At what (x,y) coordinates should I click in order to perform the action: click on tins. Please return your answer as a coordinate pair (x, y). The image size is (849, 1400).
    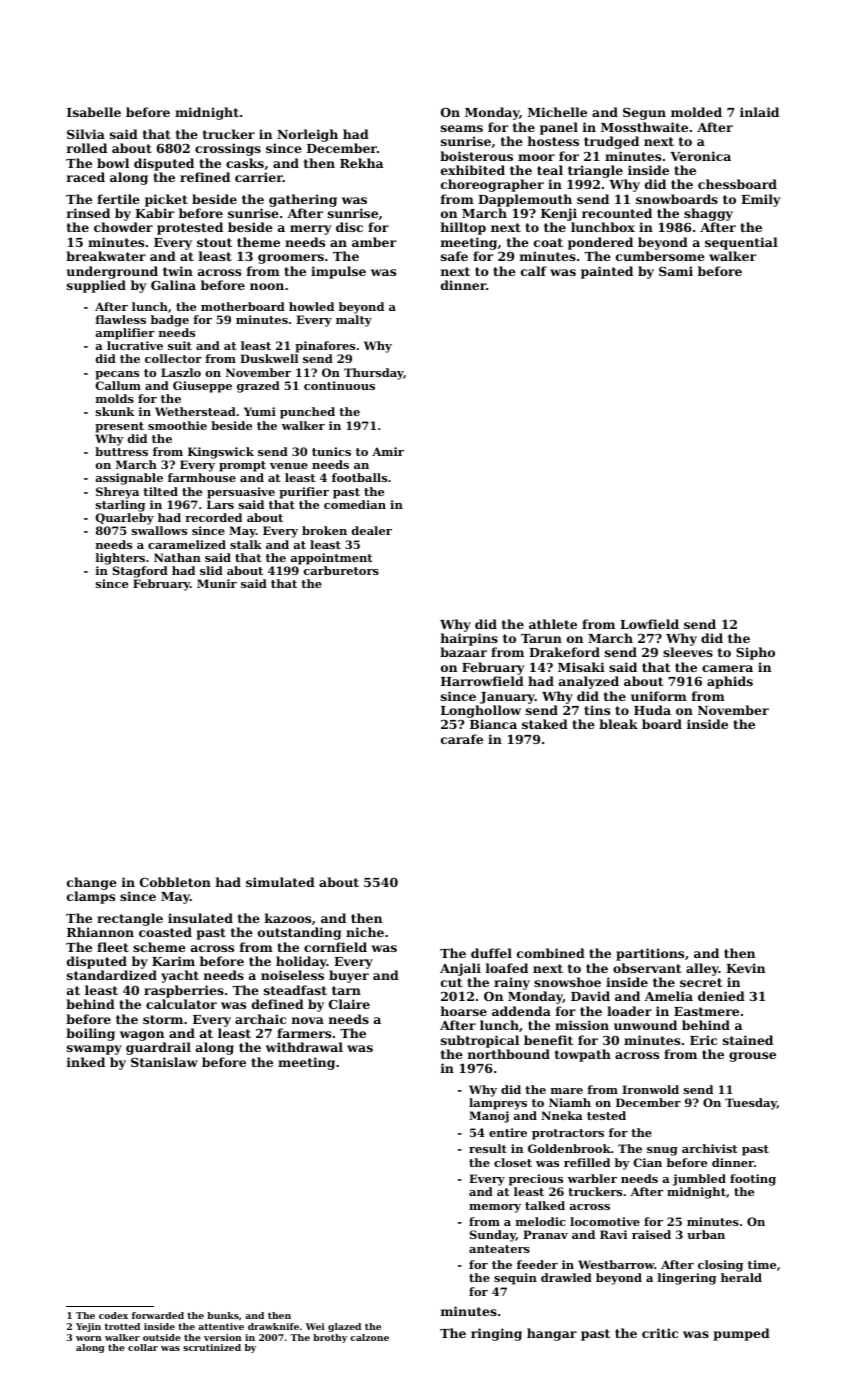
    Looking at the image, I should click on (597, 710).
